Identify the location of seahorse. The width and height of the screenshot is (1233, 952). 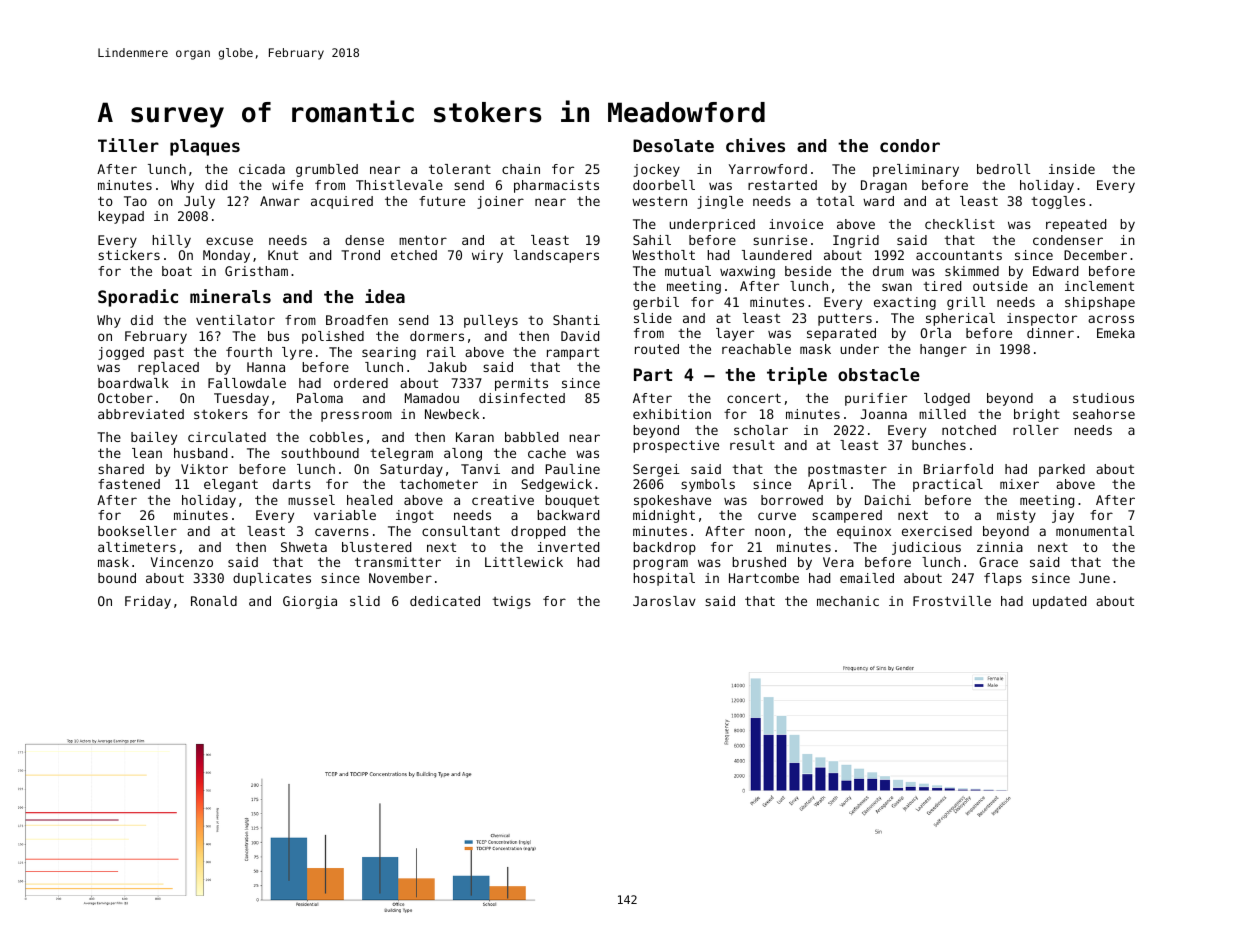
(1104, 414).
